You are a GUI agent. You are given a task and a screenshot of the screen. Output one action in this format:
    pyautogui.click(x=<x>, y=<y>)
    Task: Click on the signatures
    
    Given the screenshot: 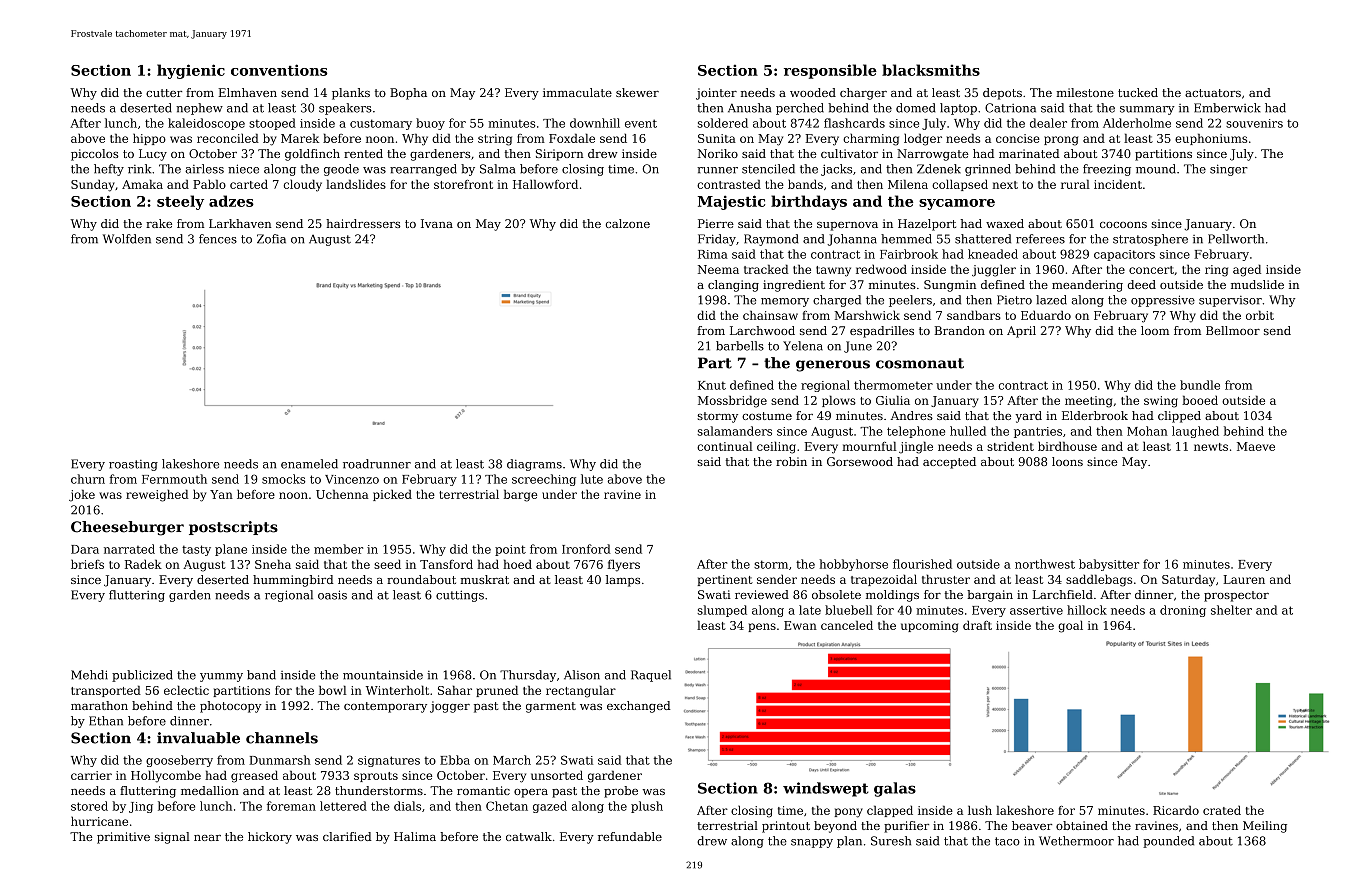 What is the action you would take?
    pyautogui.click(x=389, y=761)
